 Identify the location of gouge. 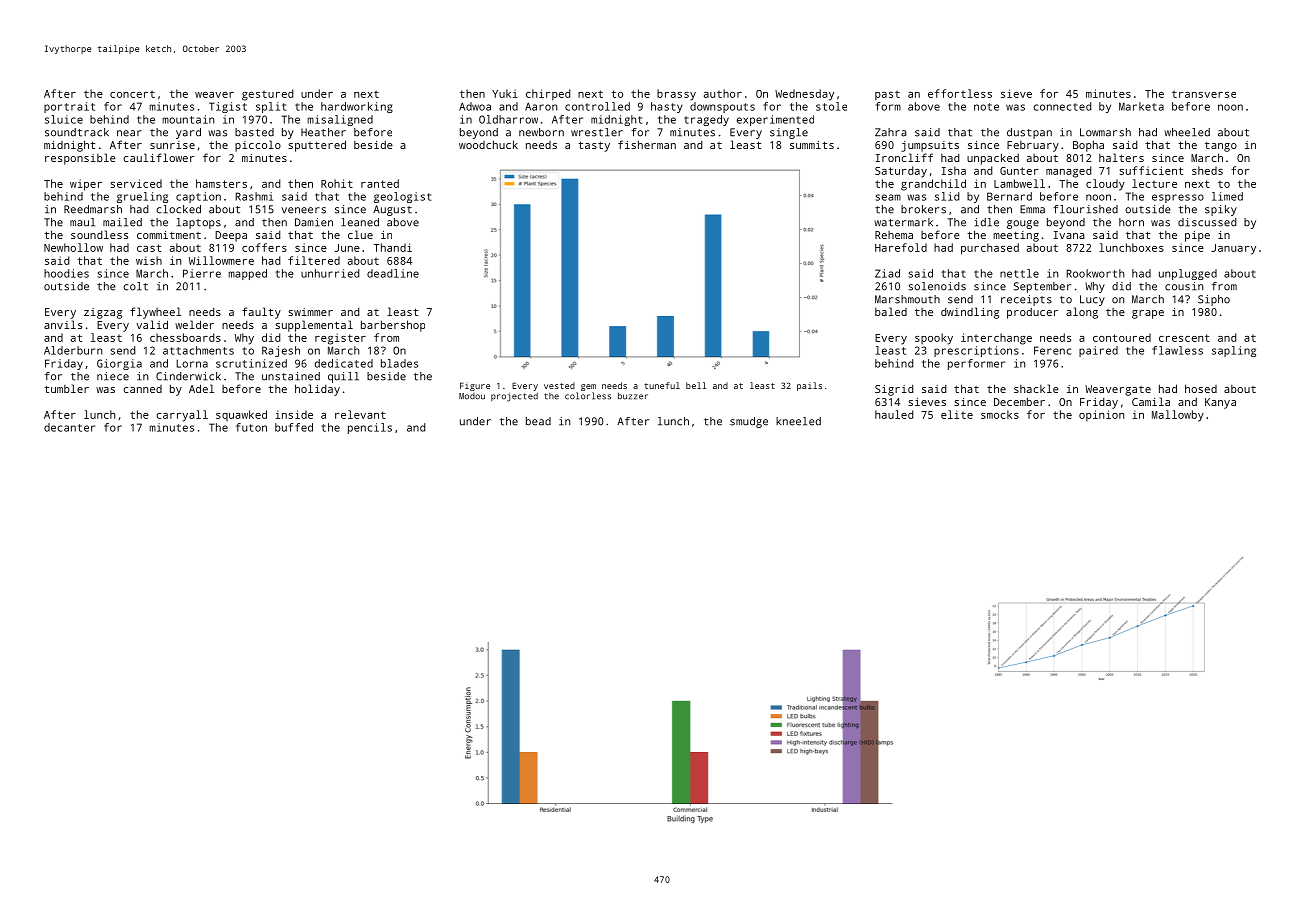
(1023, 224).
